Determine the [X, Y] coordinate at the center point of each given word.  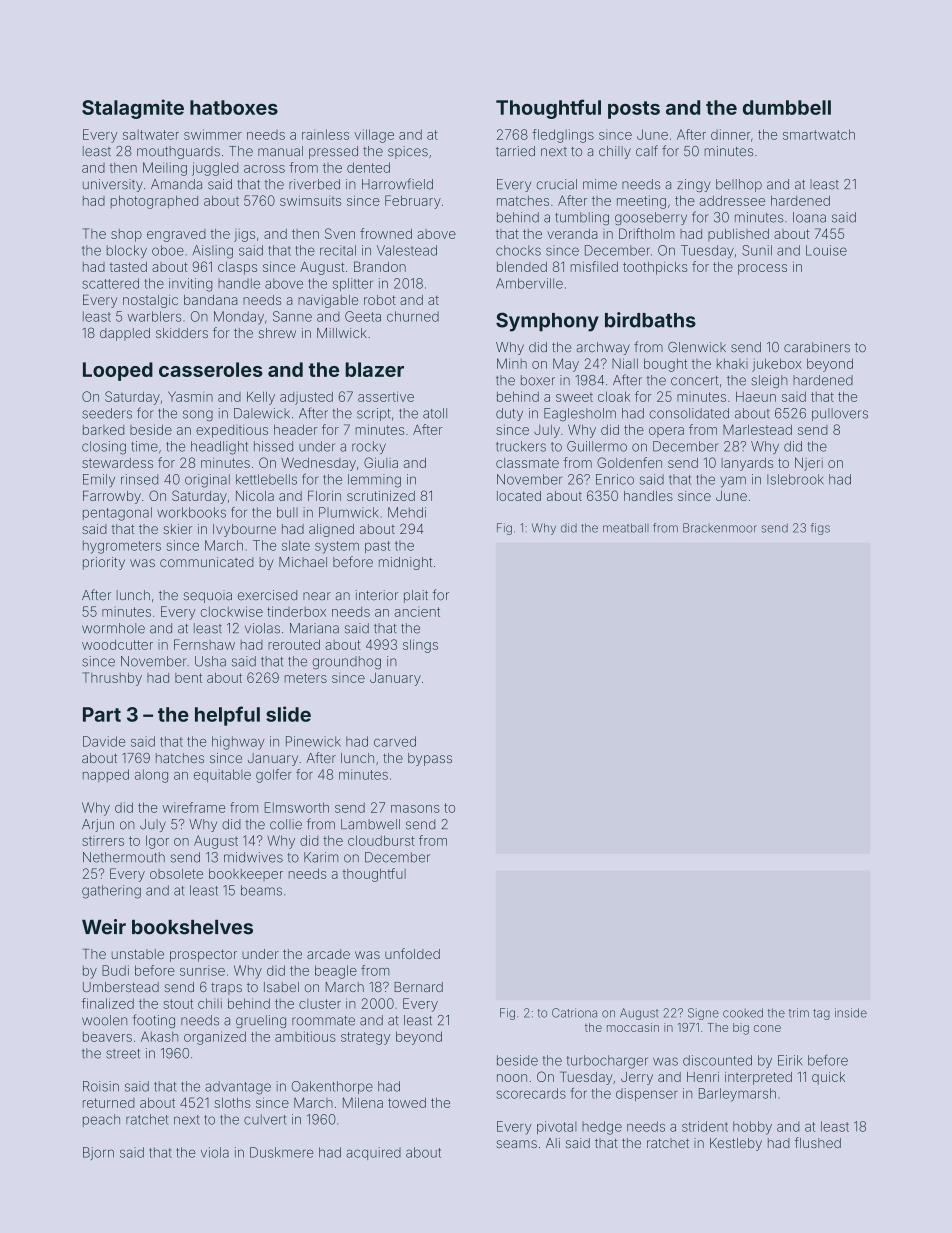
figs [820, 529]
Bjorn [98, 1153]
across [264, 169]
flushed [817, 1142]
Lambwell [370, 824]
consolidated [689, 413]
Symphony [547, 322]
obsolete [176, 873]
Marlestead [757, 429]
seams [516, 1144]
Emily [99, 480]
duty [509, 414]
